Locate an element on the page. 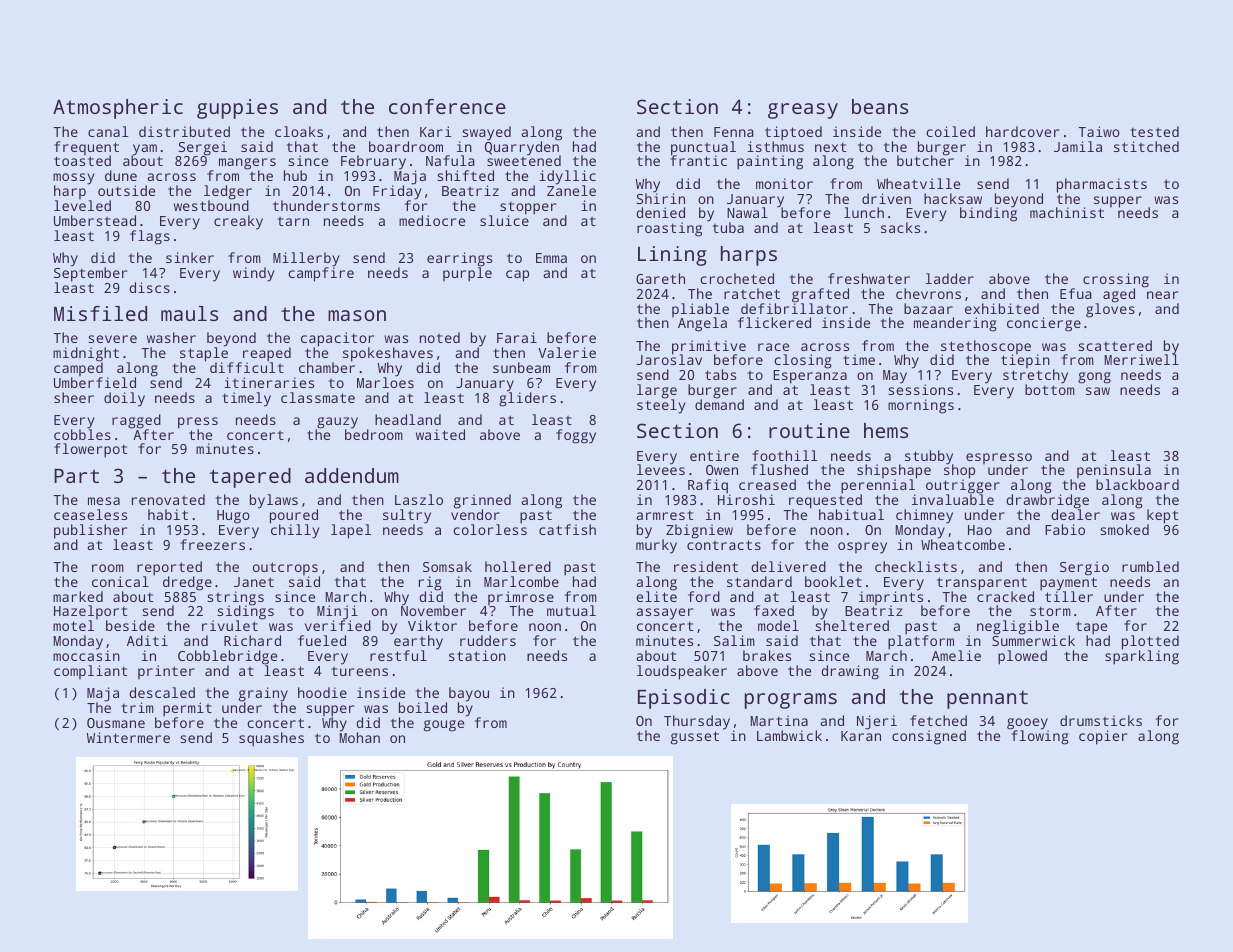  Emma is located at coordinates (551, 258).
